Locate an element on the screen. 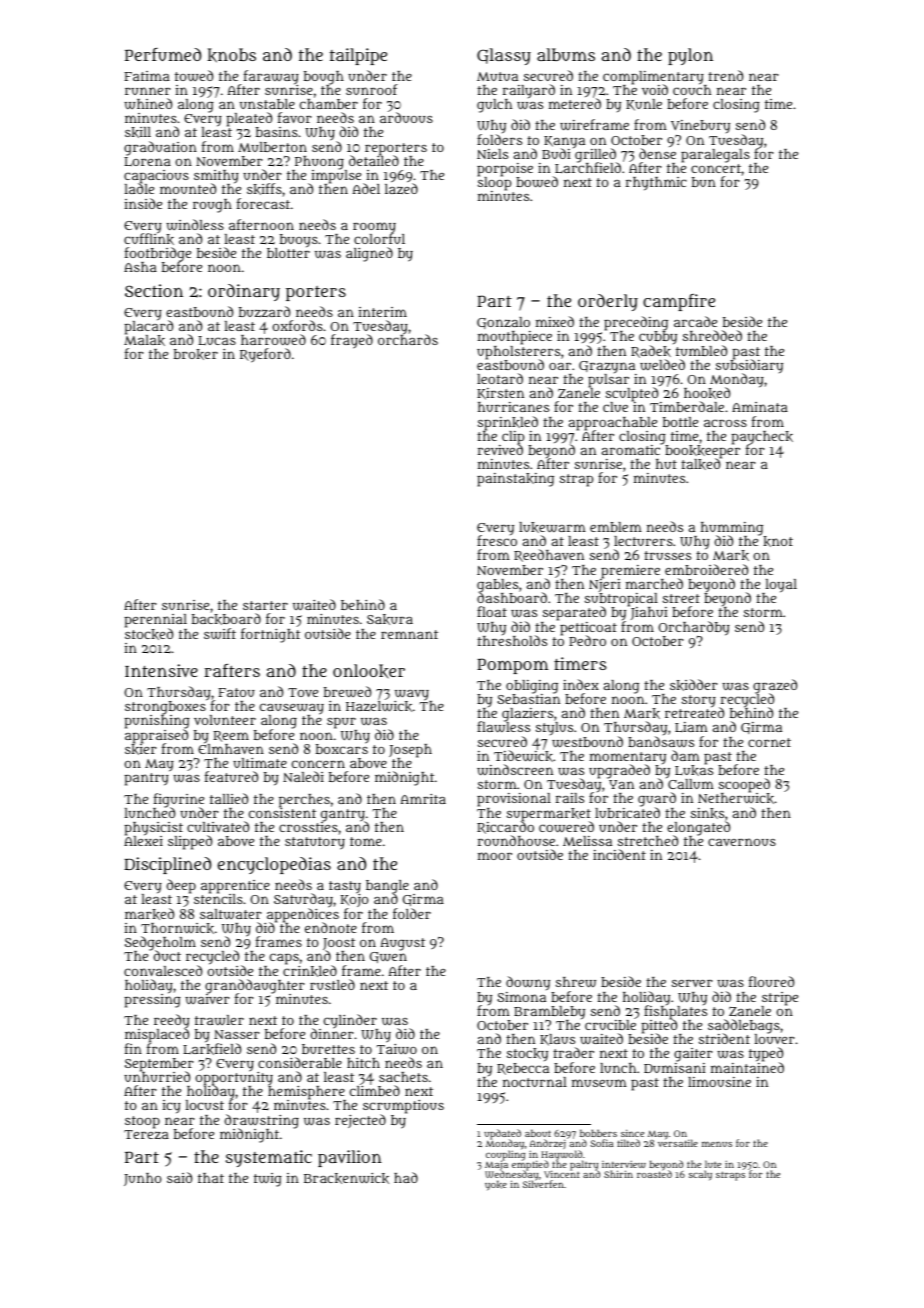 This screenshot has height=1308, width=924. pylon is located at coordinates (690, 56).
